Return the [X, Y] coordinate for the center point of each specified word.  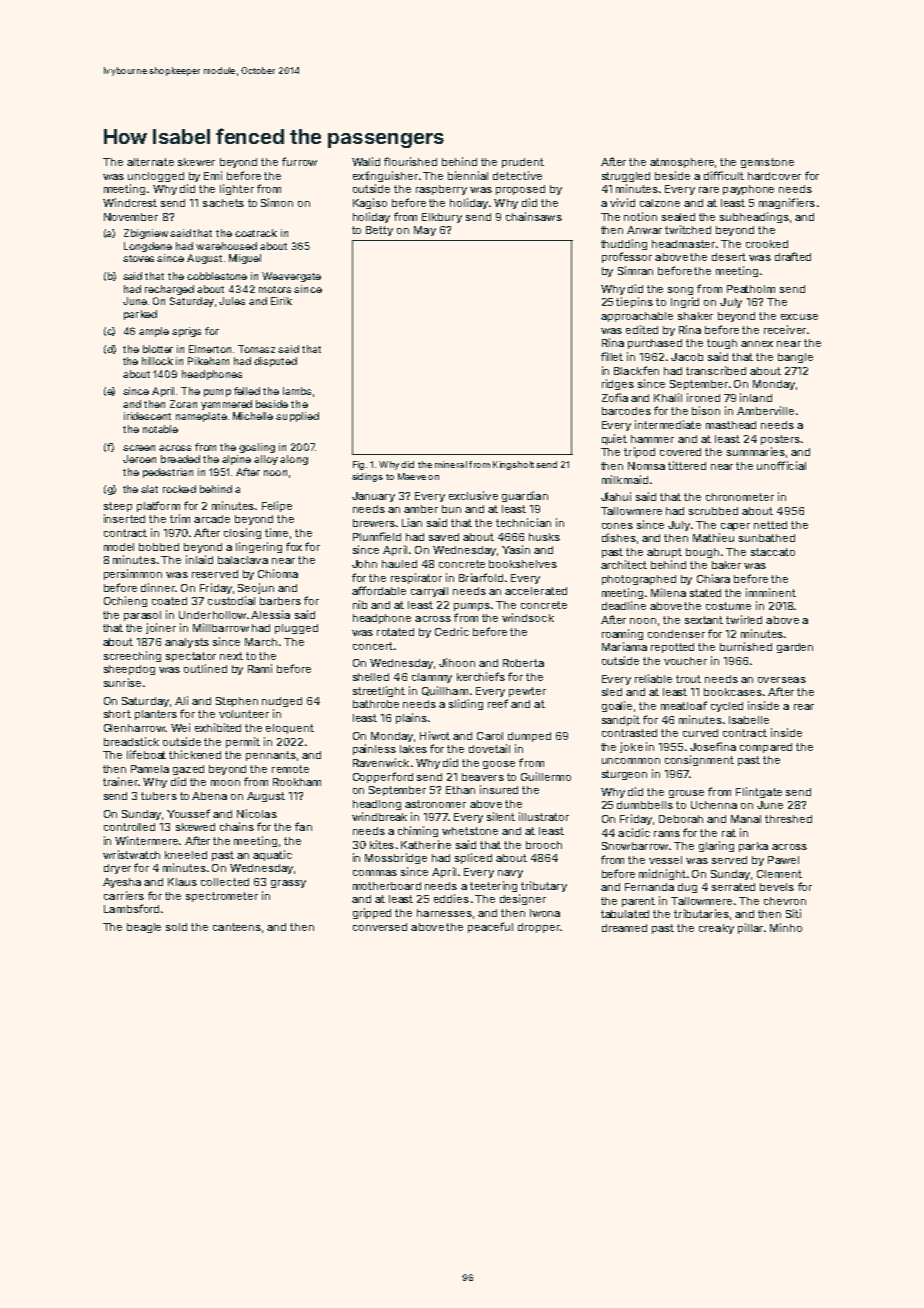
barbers [280, 601]
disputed [275, 362]
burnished [746, 646]
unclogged [156, 177]
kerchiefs [481, 676]
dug [687, 888]
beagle [144, 928]
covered [680, 452]
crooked [767, 244]
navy [510, 874]
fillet [612, 356]
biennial [468, 175]
